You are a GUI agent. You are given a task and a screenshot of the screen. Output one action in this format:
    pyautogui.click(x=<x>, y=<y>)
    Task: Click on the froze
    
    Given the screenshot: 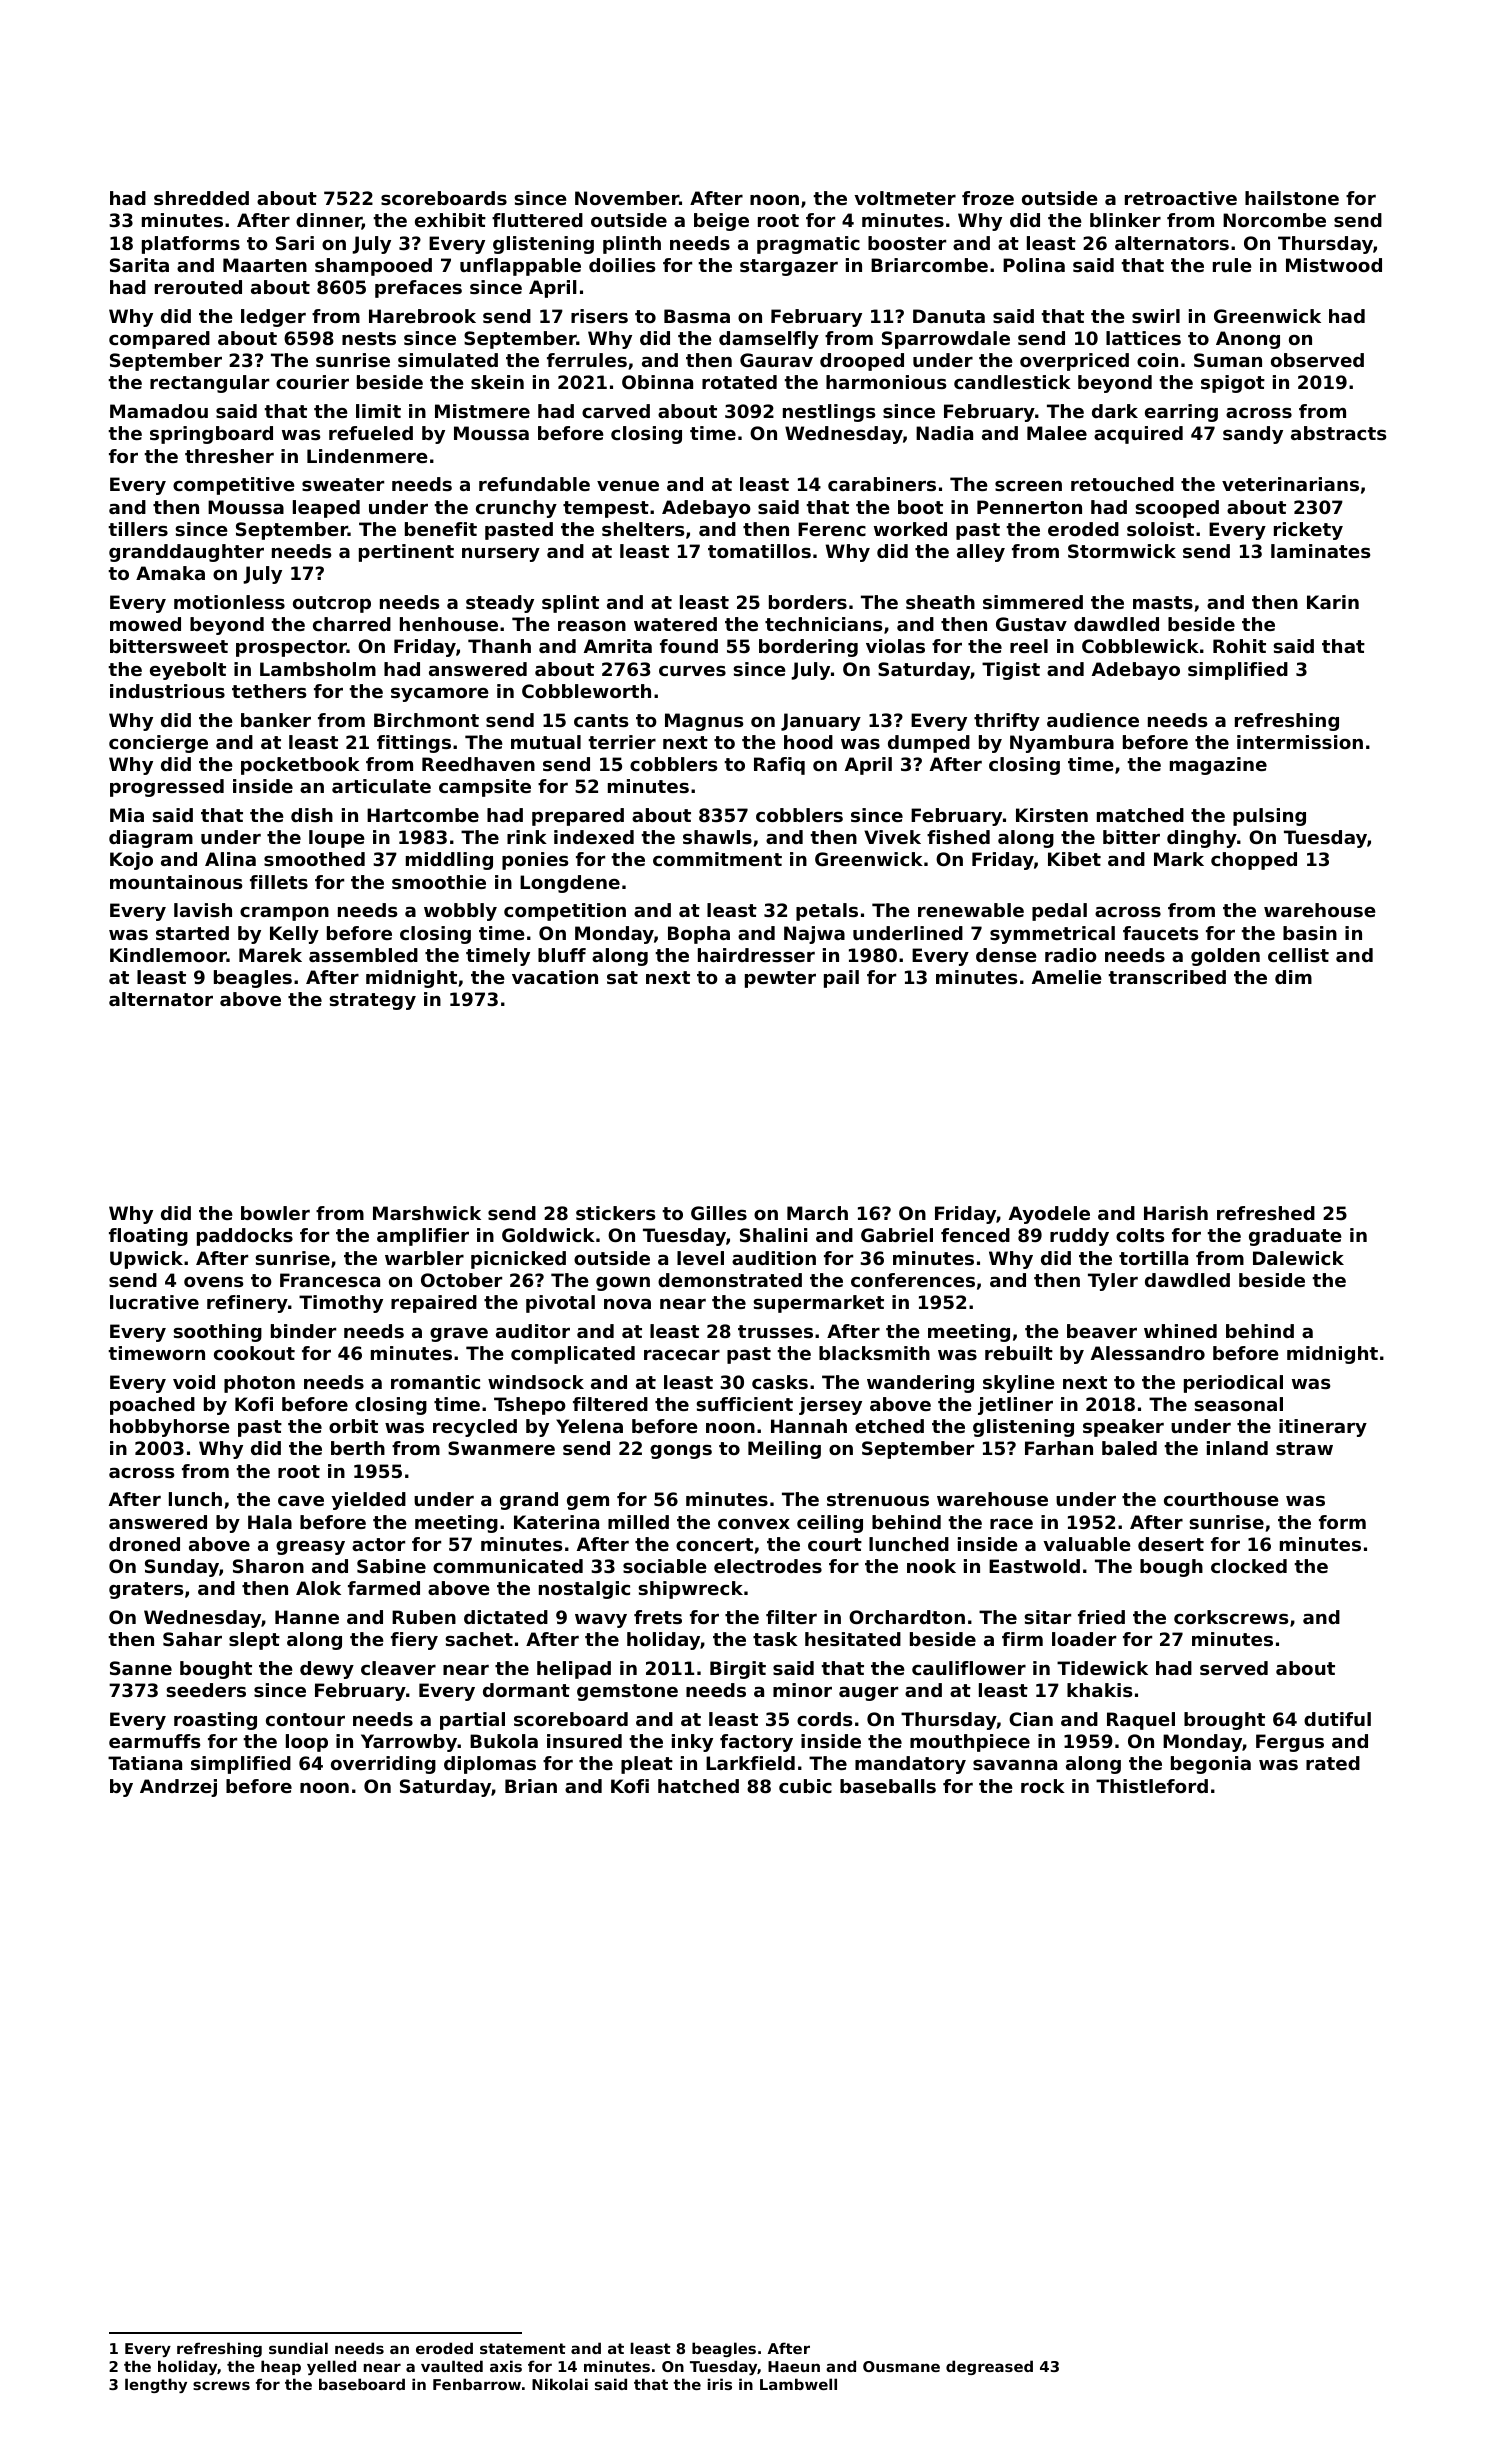 What is the action you would take?
    pyautogui.click(x=988, y=198)
